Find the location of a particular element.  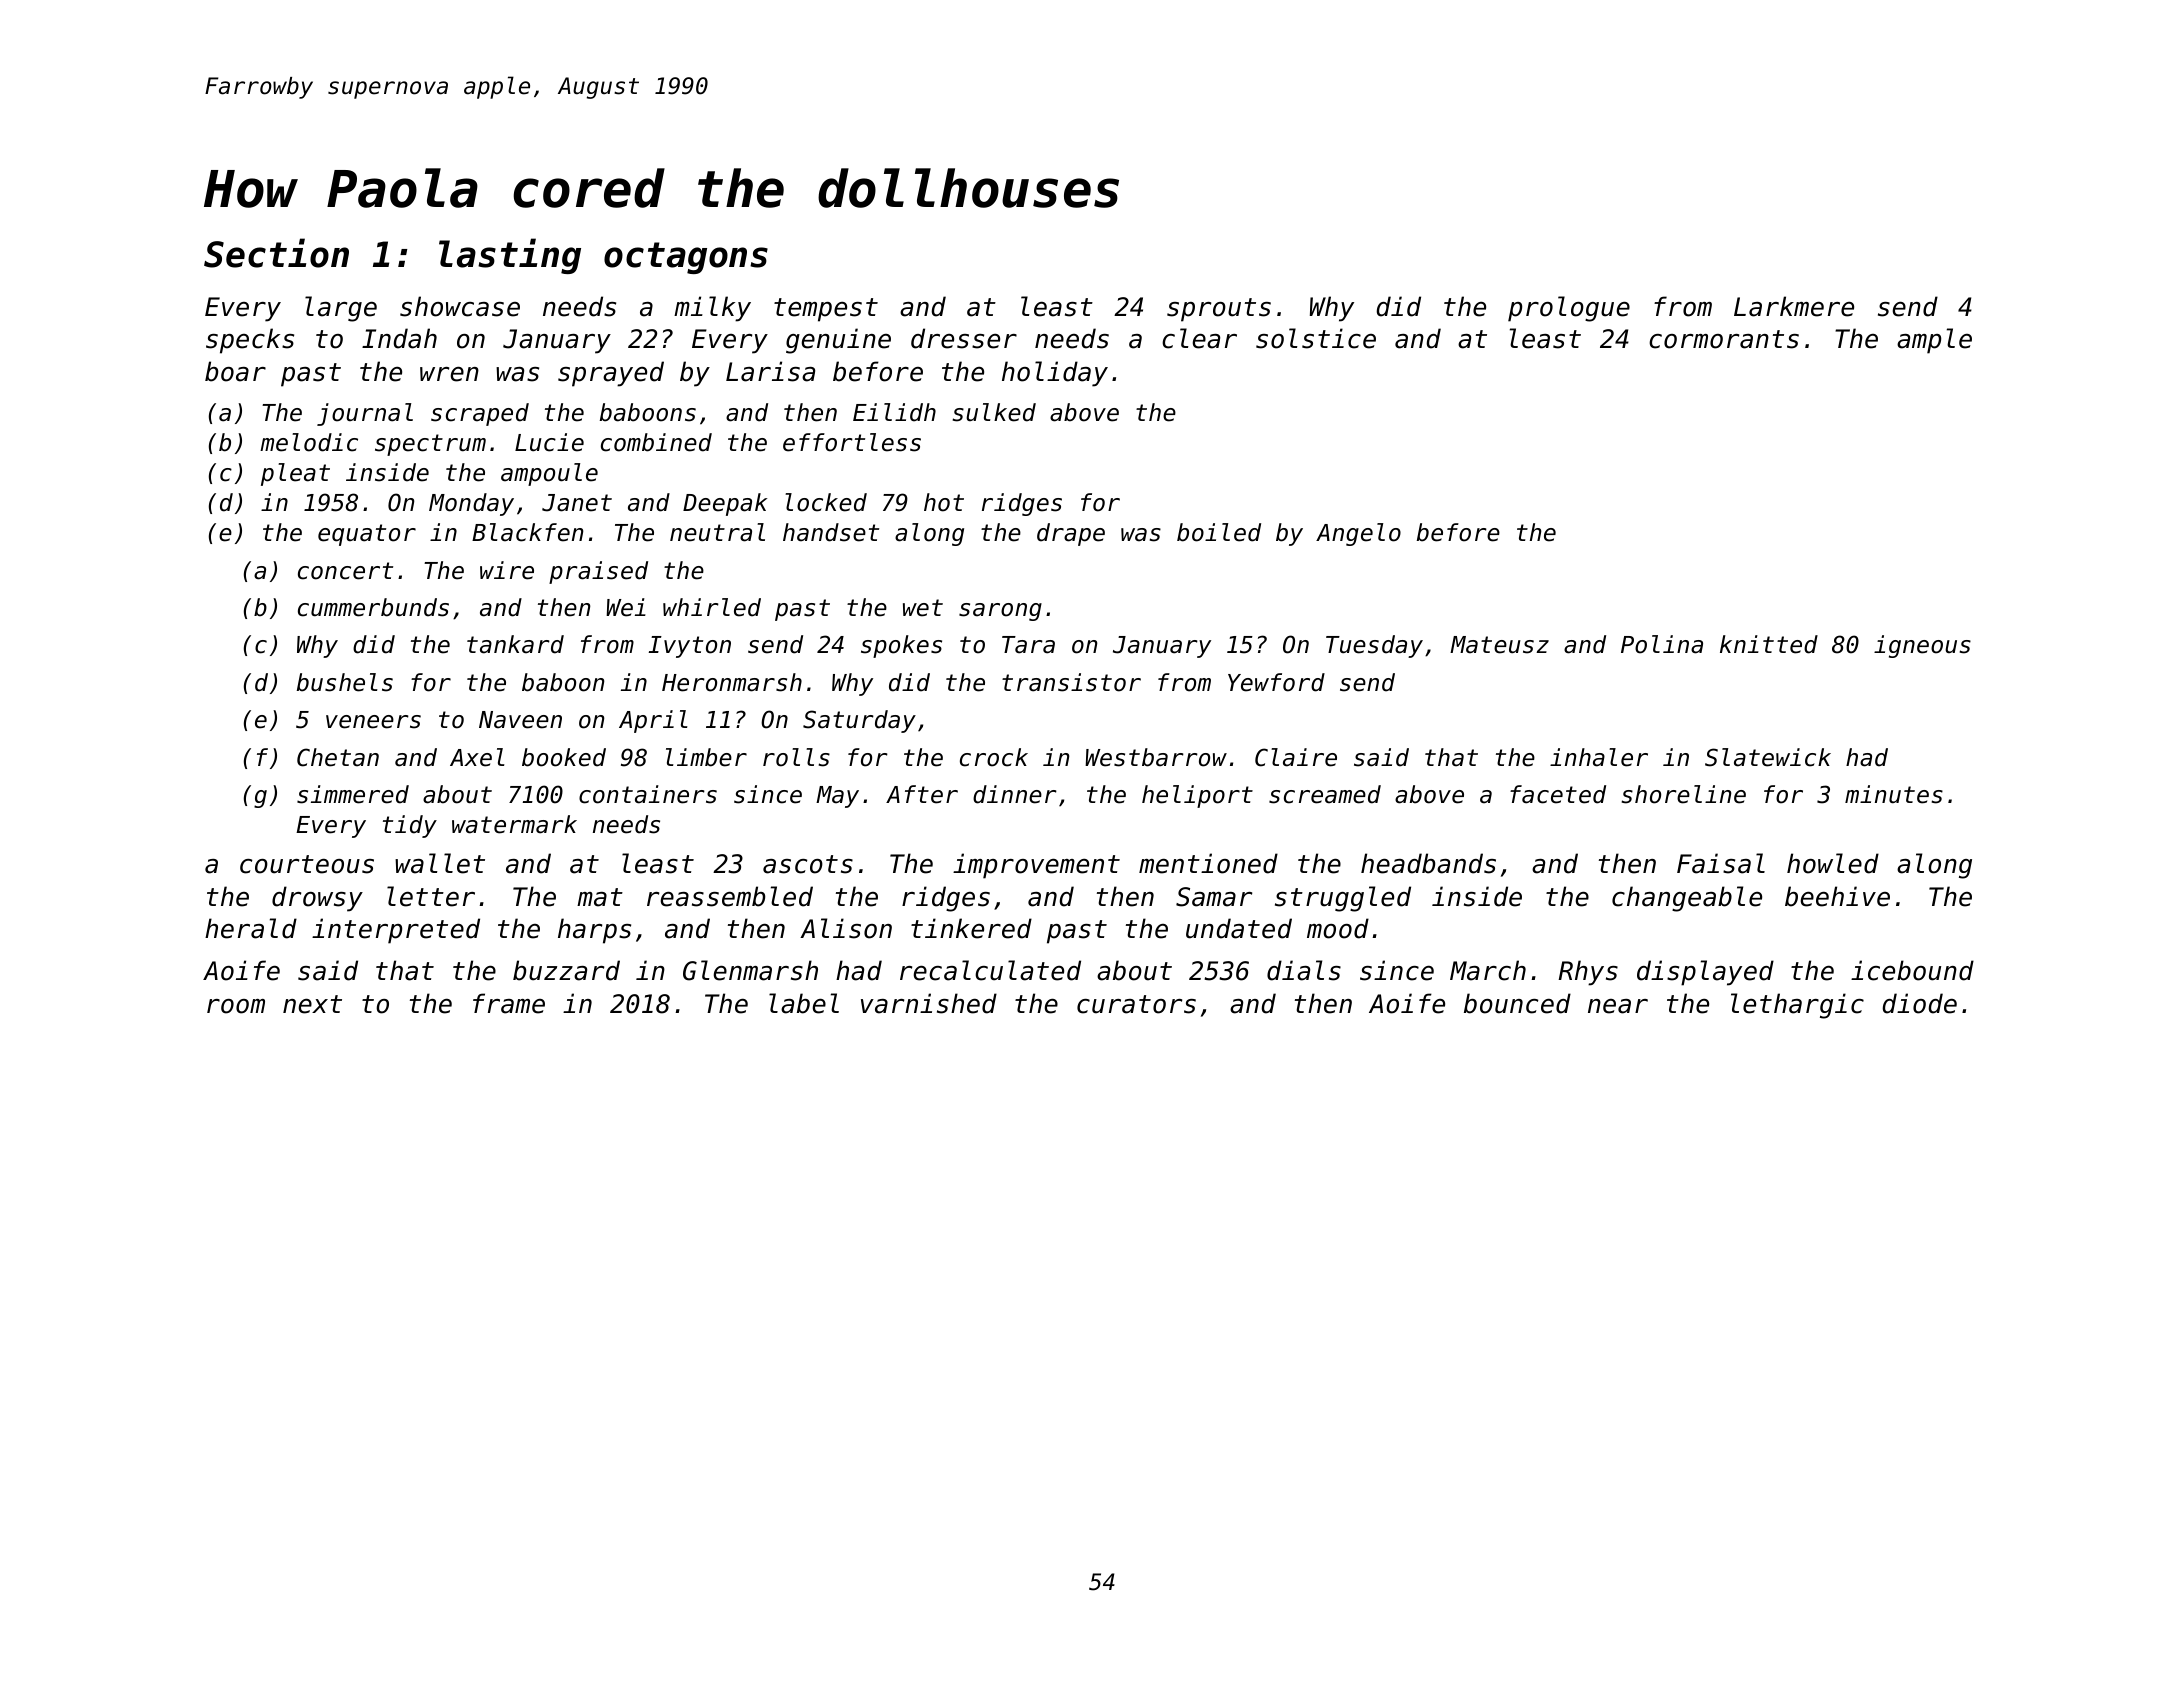

specks is located at coordinates (250, 341).
